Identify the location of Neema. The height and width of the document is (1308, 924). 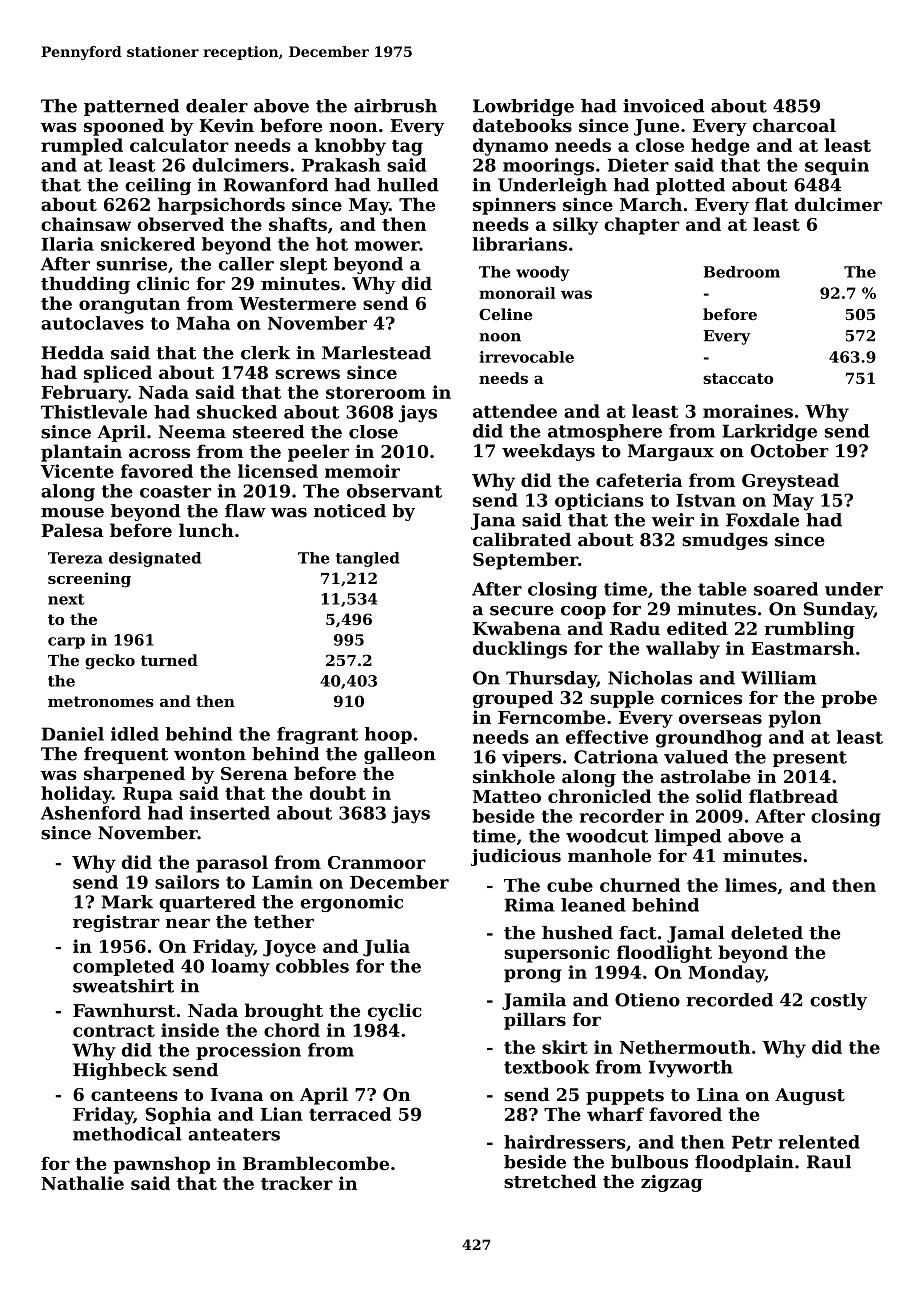
(192, 432).
